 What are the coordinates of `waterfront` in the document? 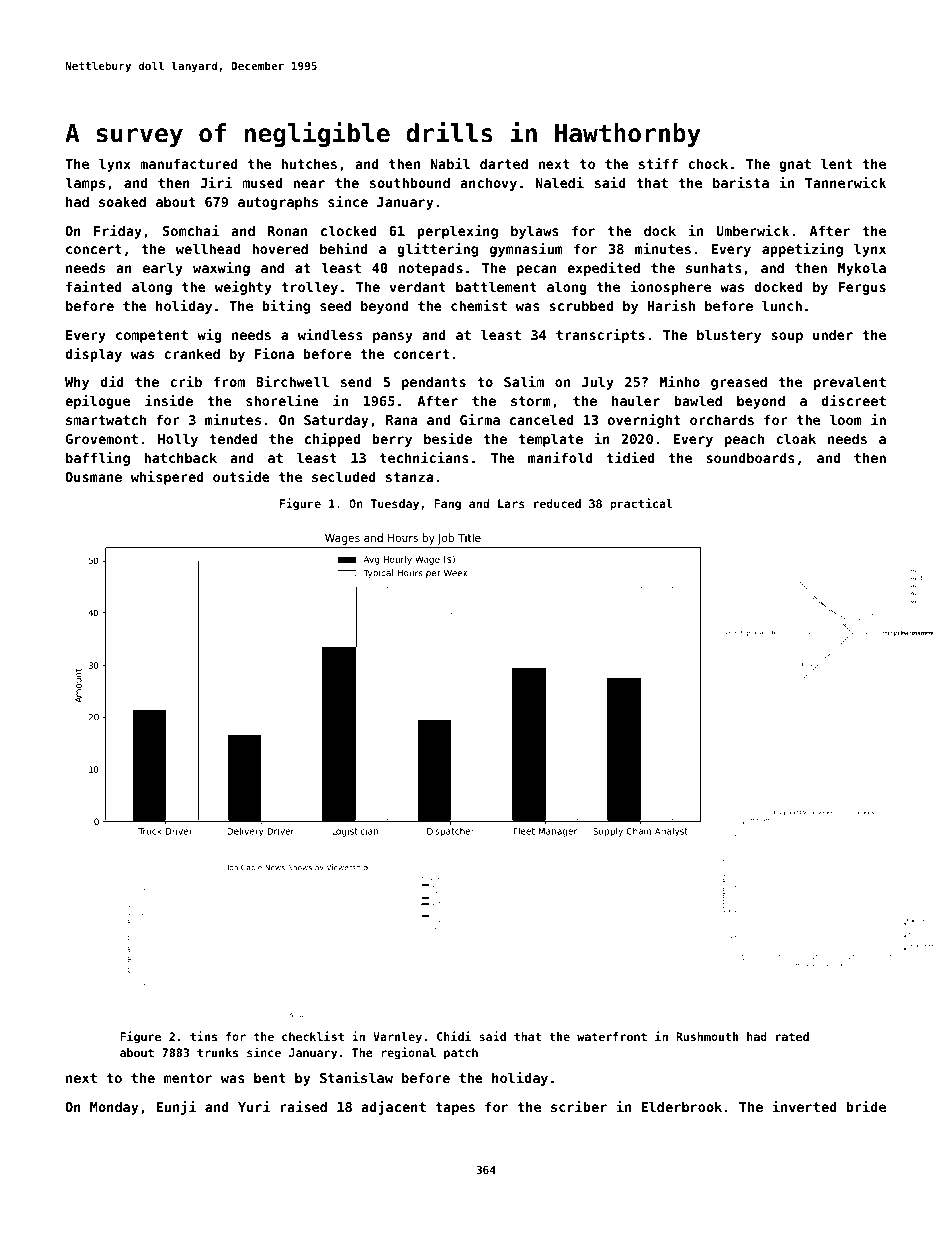 It's located at (612, 1036).
